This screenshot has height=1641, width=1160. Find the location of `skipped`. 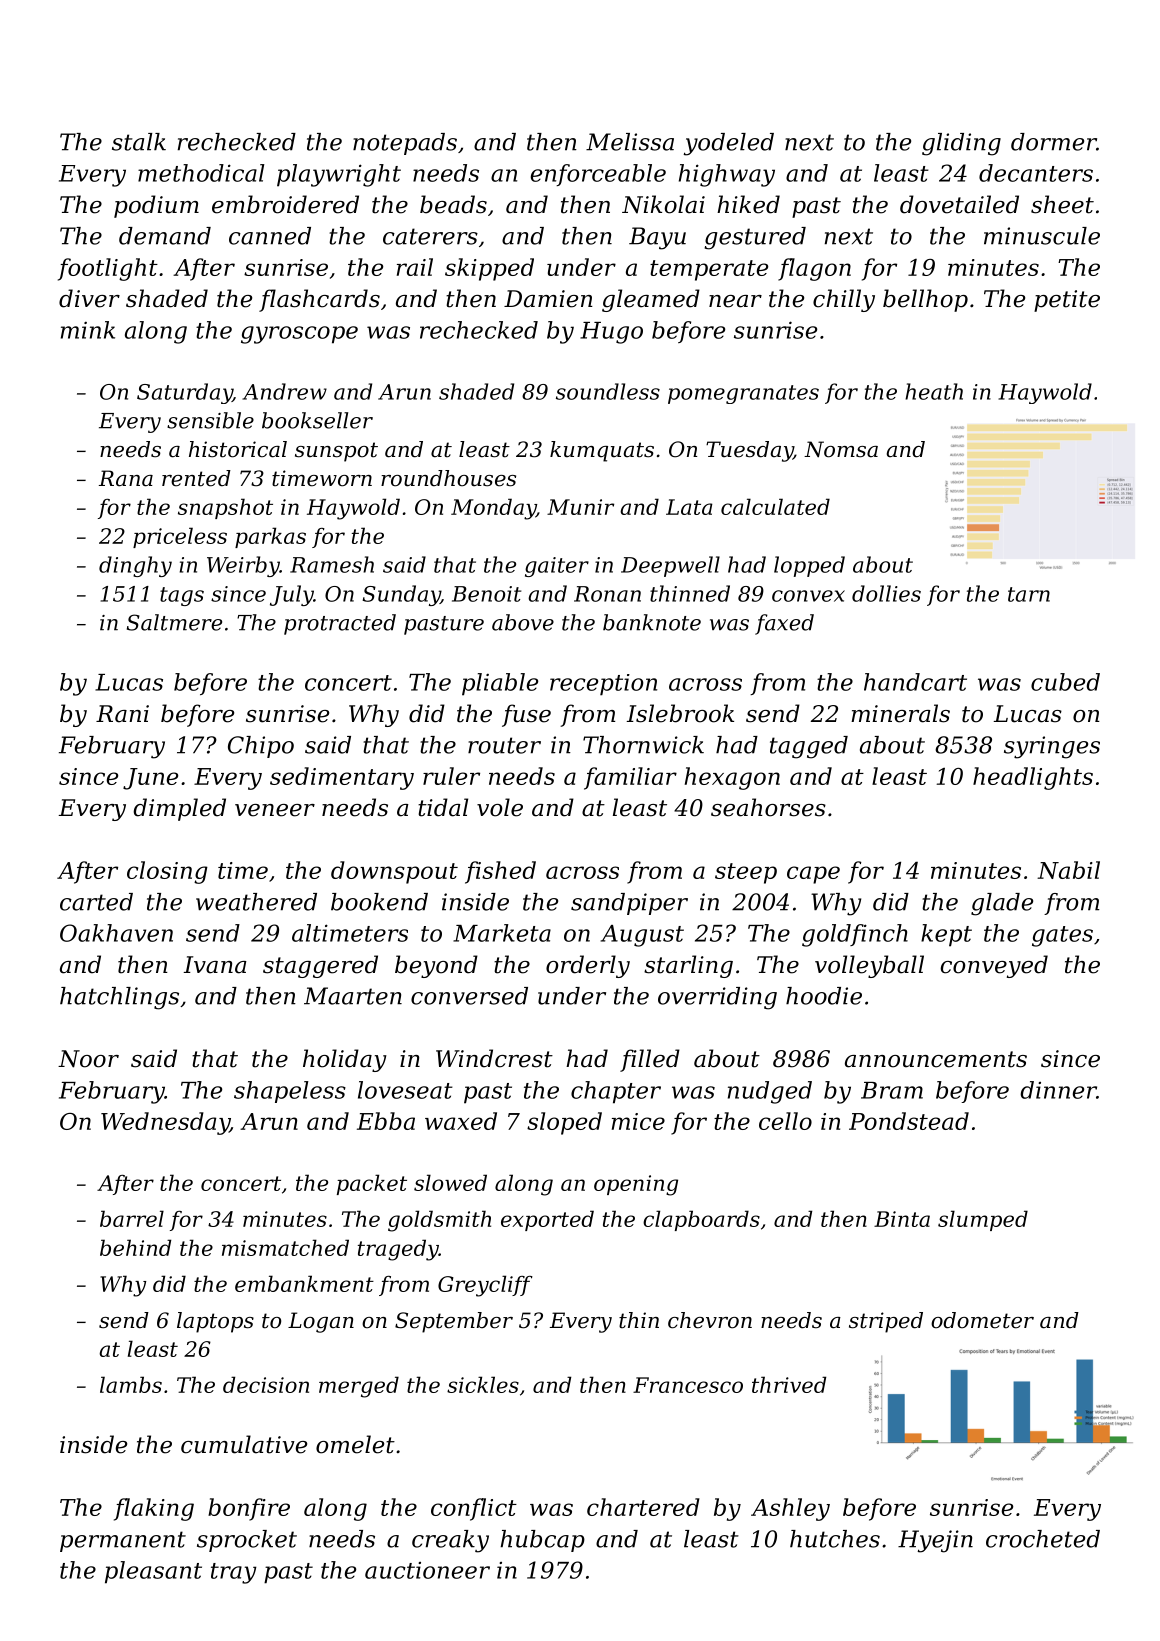

skipped is located at coordinates (489, 269).
